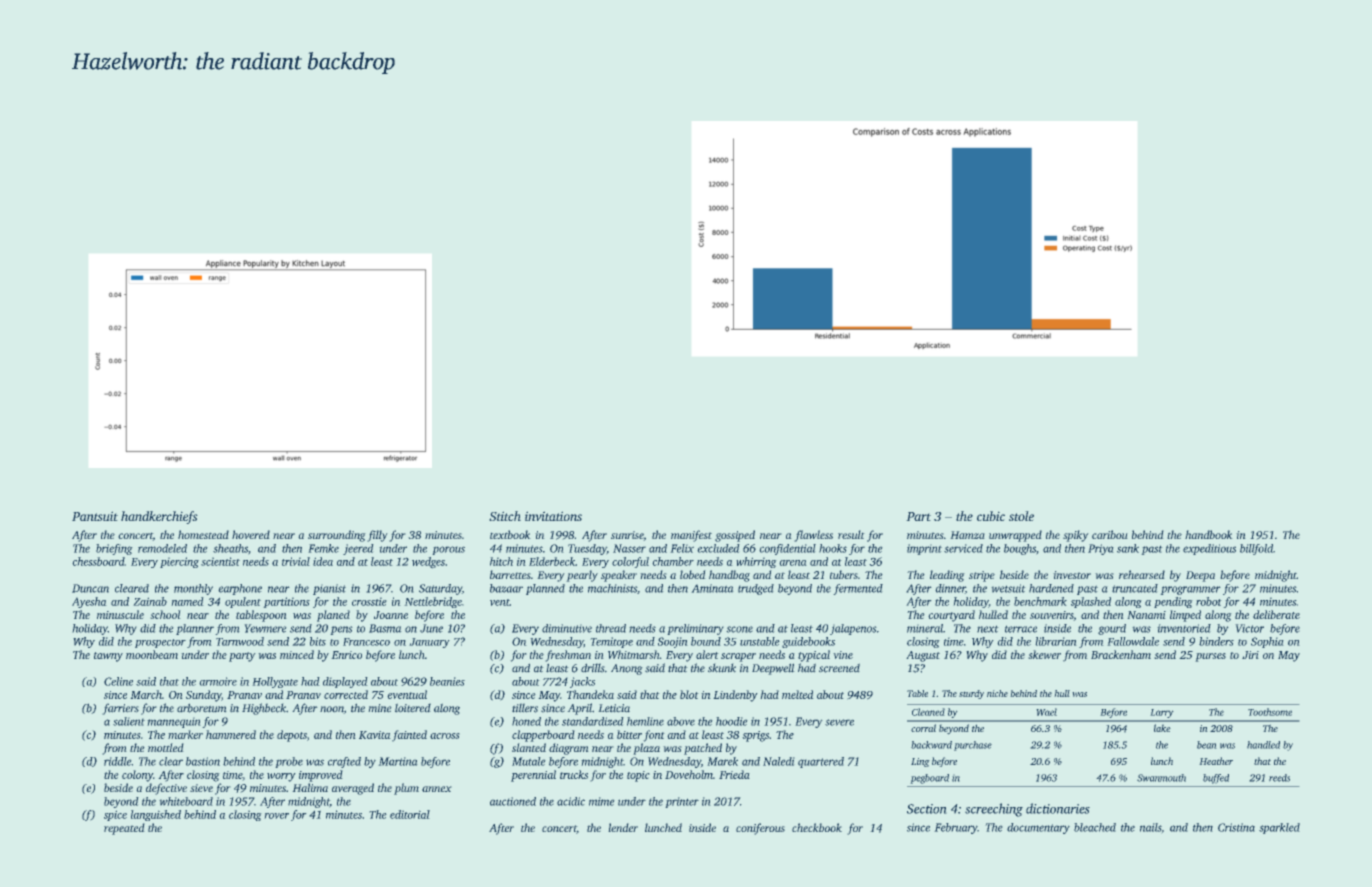 The width and height of the screenshot is (1372, 887). I want to click on diminutive, so click(567, 628).
